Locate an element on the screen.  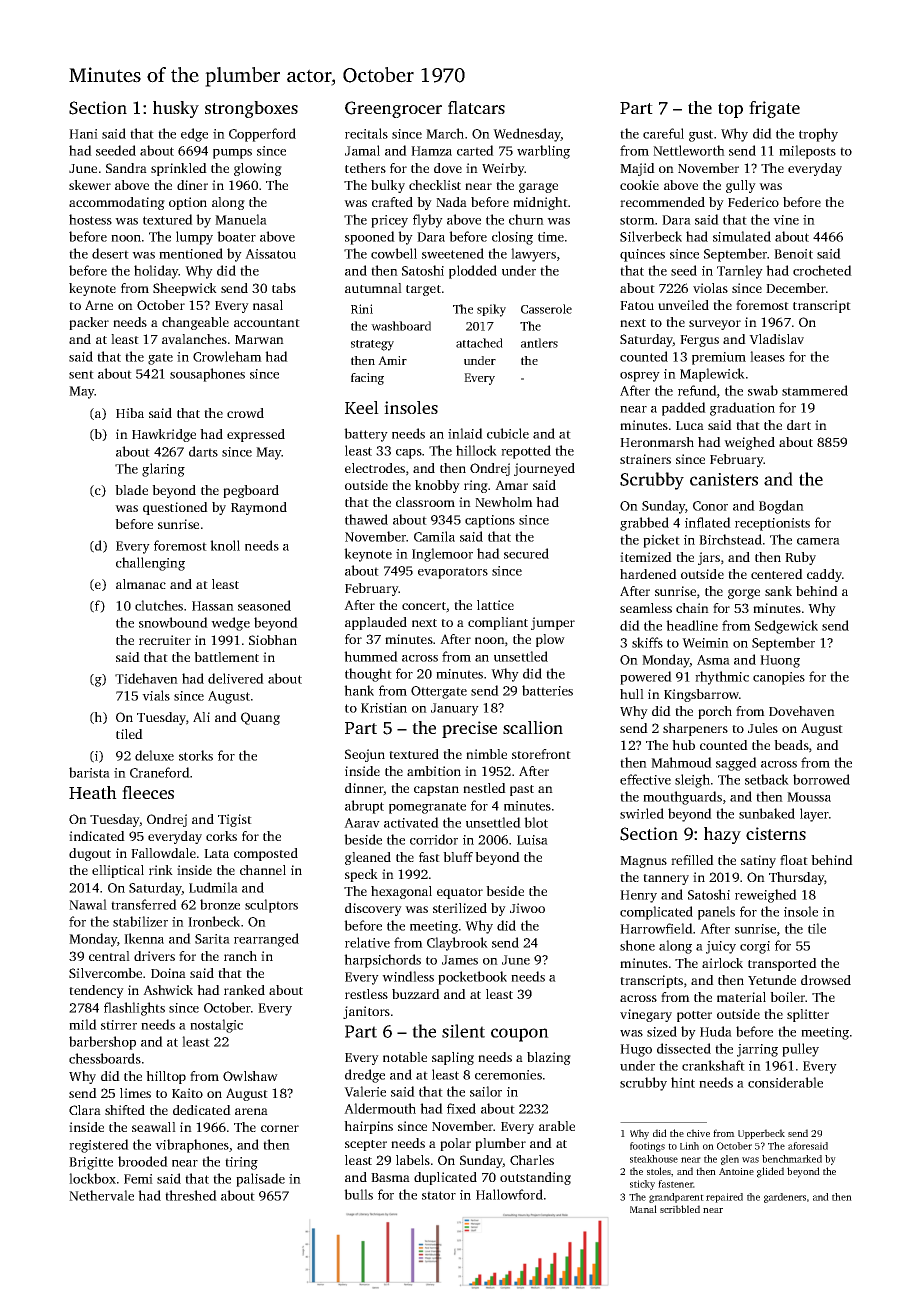
pumps is located at coordinates (232, 154).
